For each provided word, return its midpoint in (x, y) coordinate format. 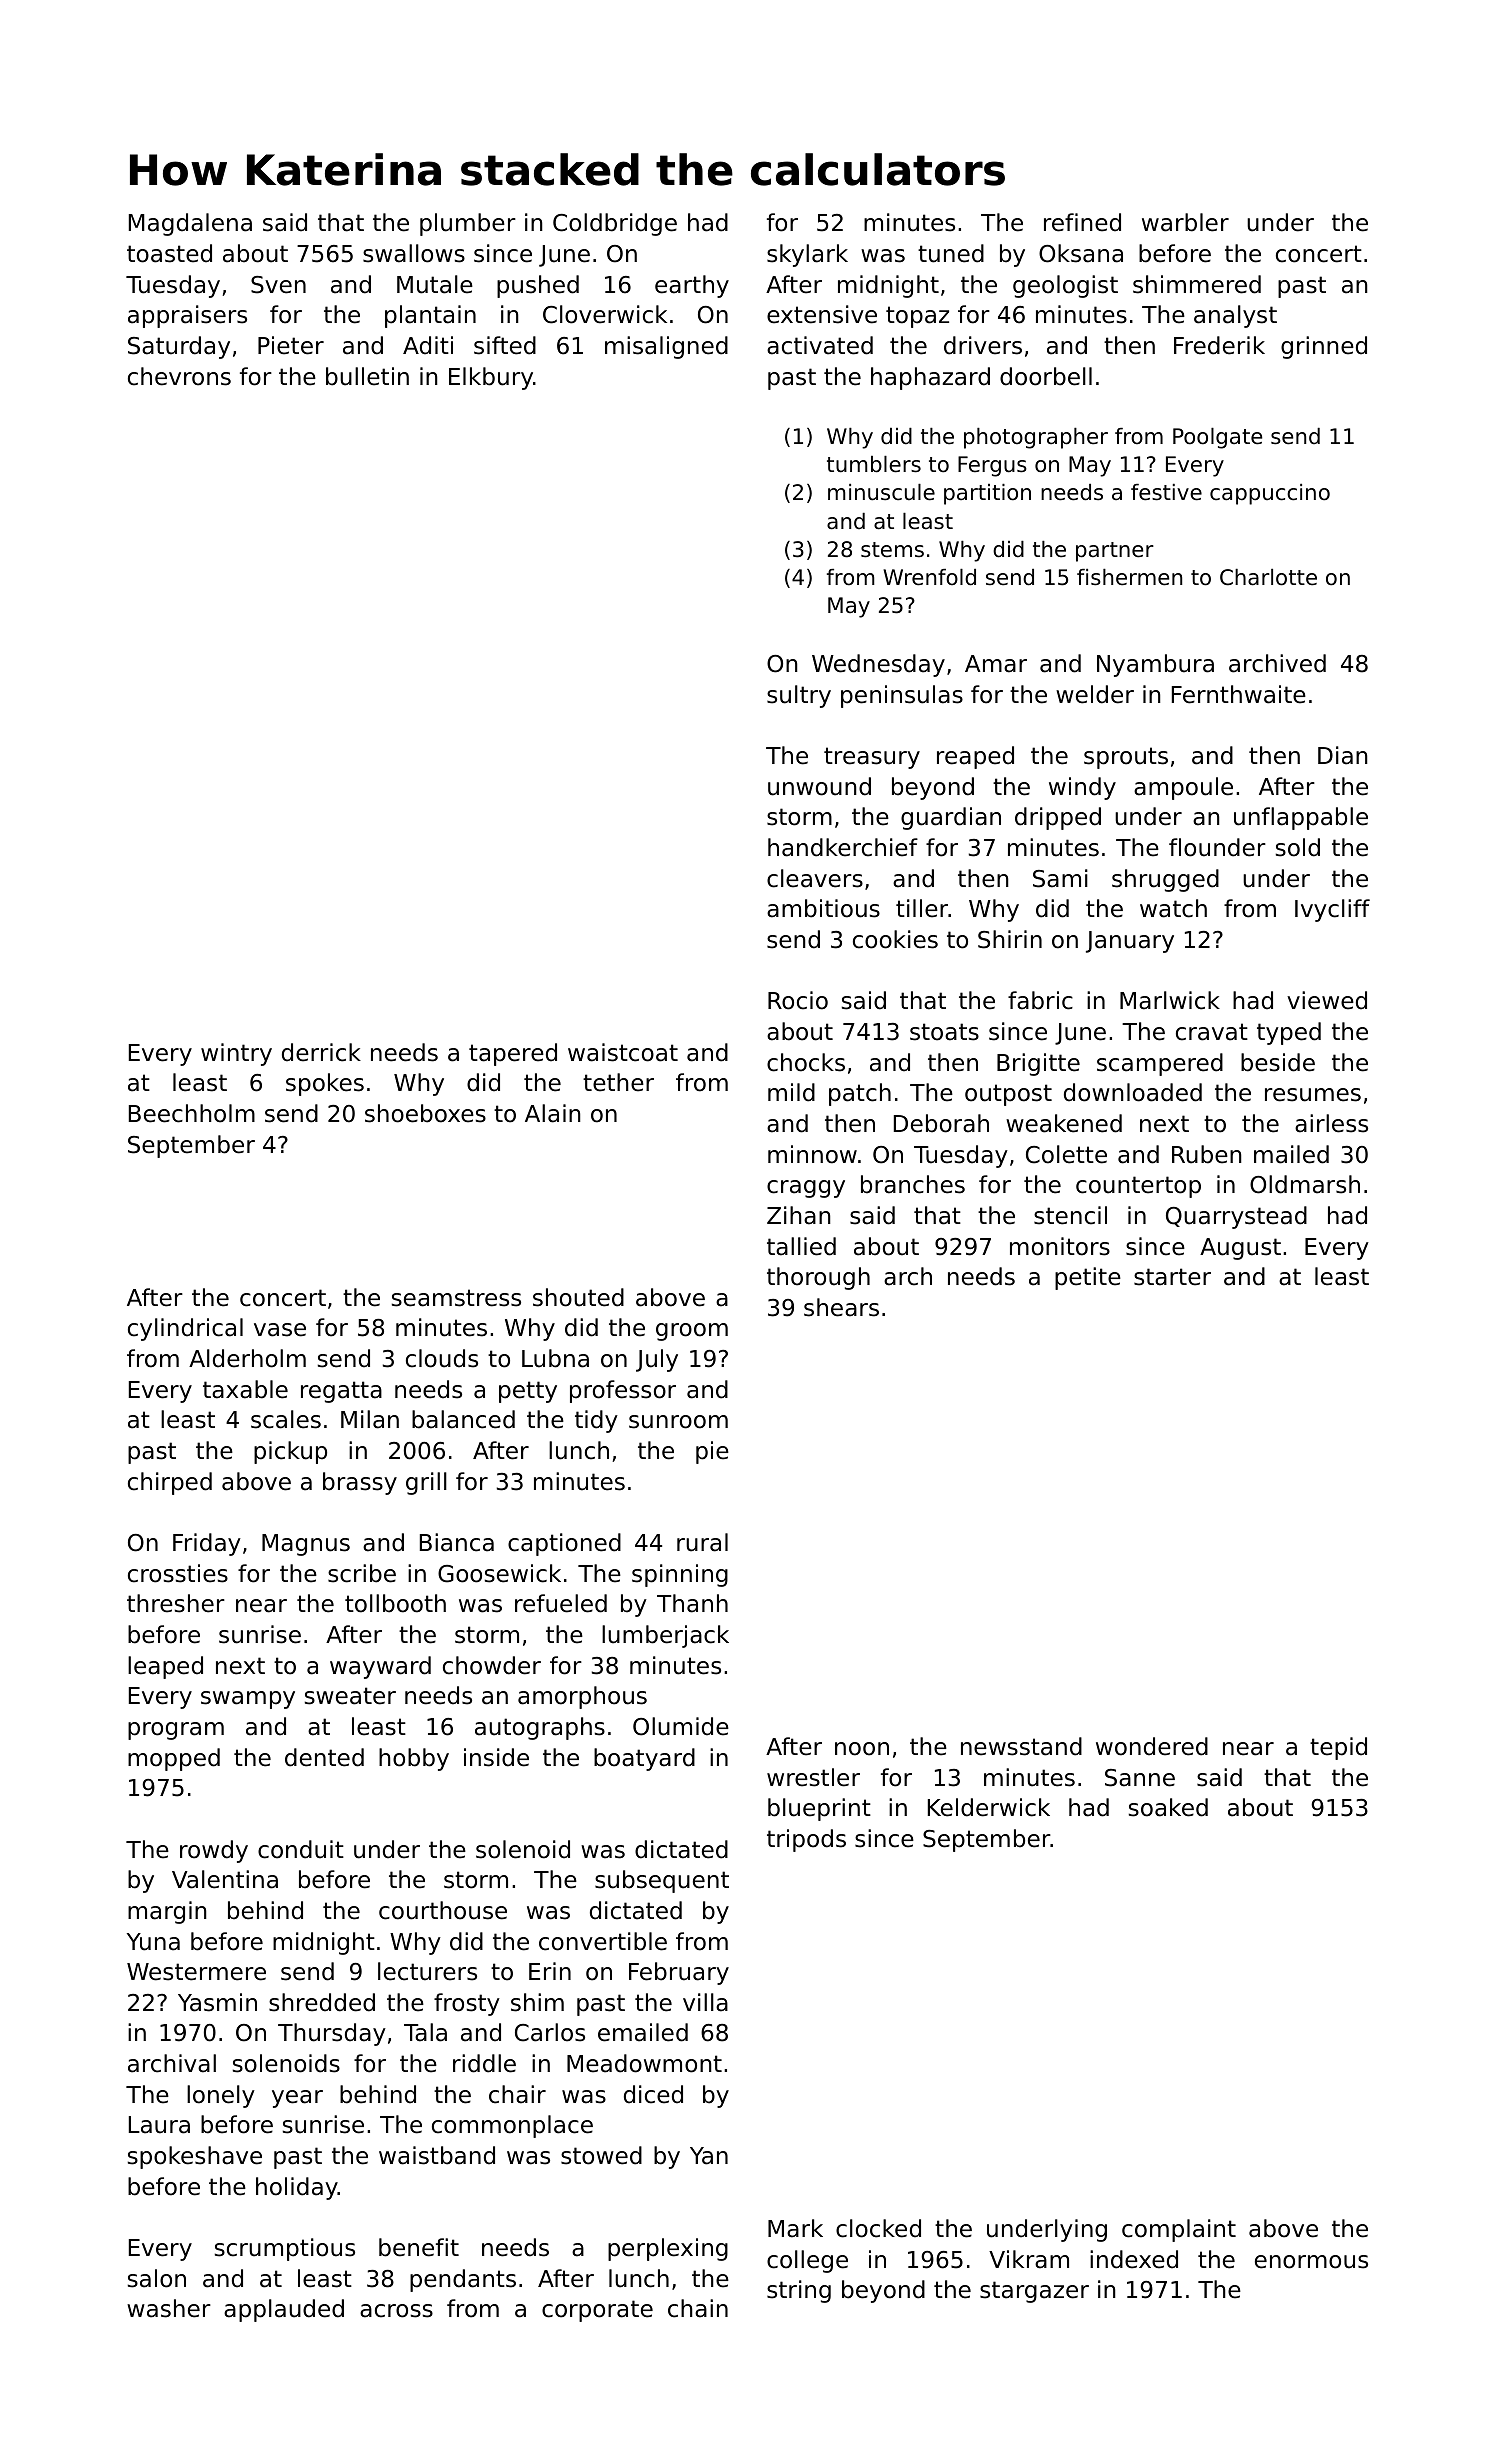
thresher (176, 1603)
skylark (807, 255)
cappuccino (1270, 494)
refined (1082, 222)
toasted (169, 253)
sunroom (678, 1422)
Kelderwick (989, 1807)
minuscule (881, 492)
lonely (221, 2096)
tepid (1338, 1748)
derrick (321, 1052)
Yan (709, 2156)
